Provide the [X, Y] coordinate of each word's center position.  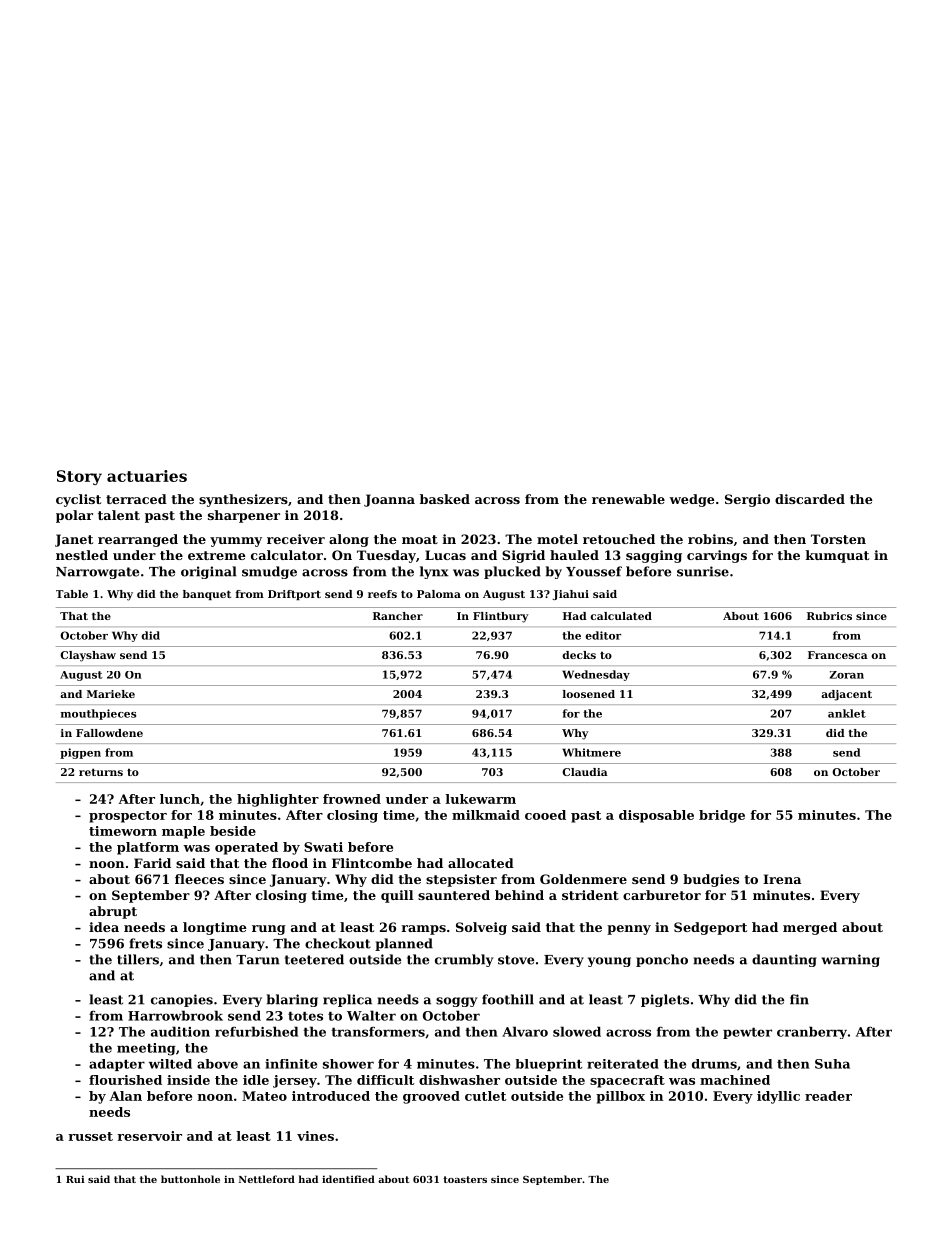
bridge [722, 816]
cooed [545, 815]
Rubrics [829, 616]
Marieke [111, 694]
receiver [296, 539]
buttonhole [190, 1179]
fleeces [199, 879]
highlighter [278, 800]
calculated [621, 616]
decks [579, 655]
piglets [665, 1000]
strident [590, 895]
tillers [138, 959]
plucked [512, 572]
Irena [782, 879]
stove [516, 960]
